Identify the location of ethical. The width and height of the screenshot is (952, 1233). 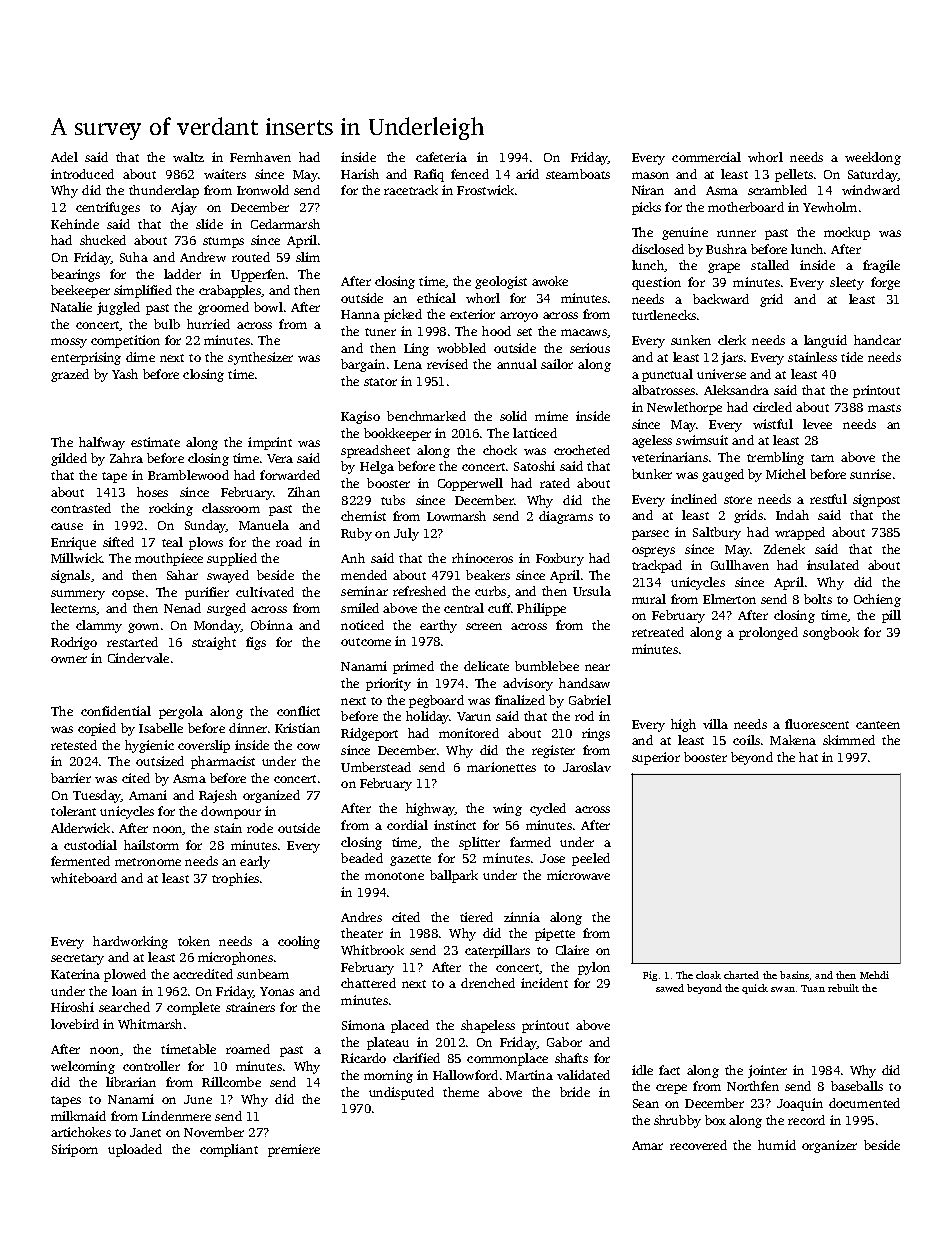
(436, 298).
